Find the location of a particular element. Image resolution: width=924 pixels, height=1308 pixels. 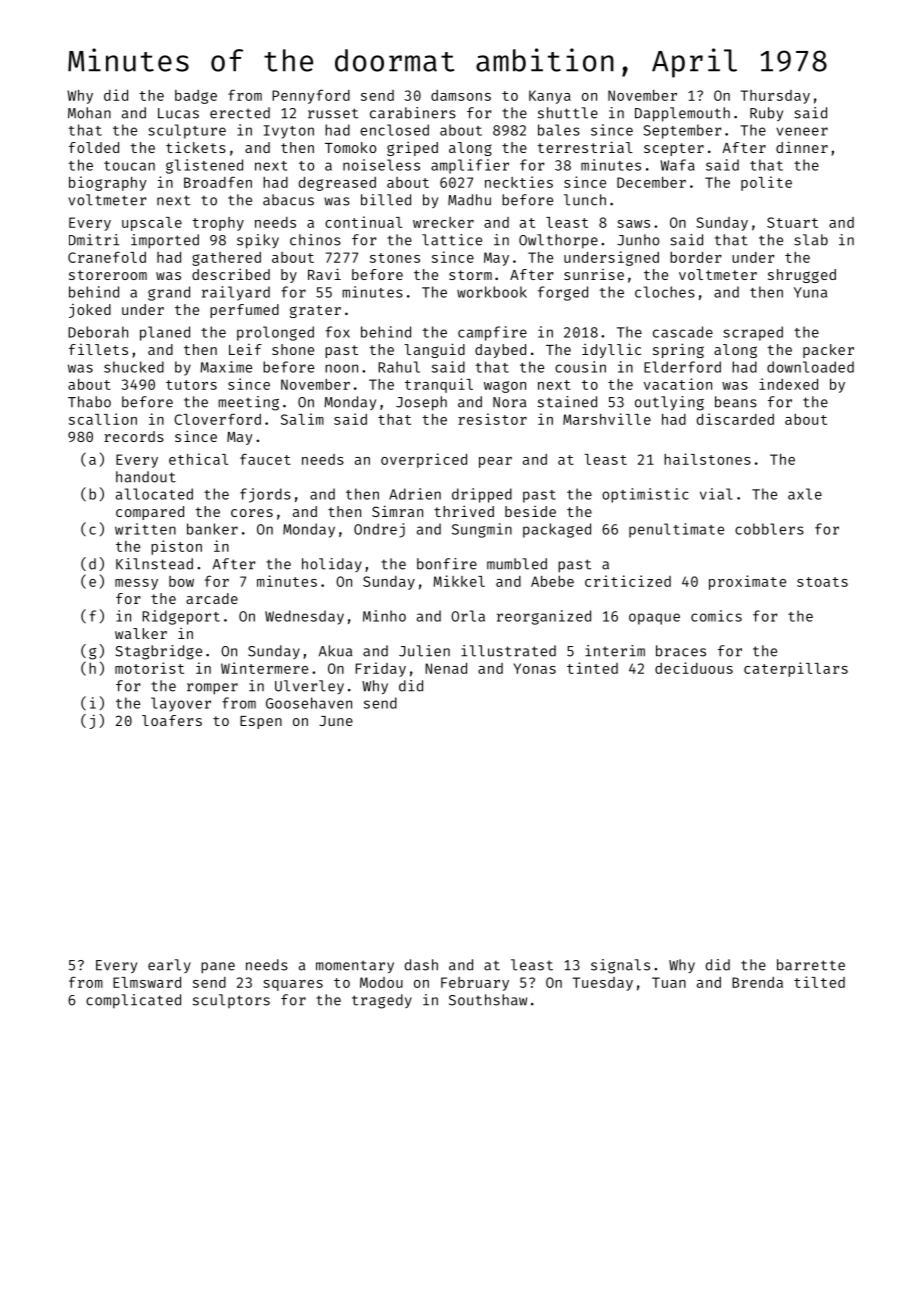

Pennyford is located at coordinates (311, 96).
